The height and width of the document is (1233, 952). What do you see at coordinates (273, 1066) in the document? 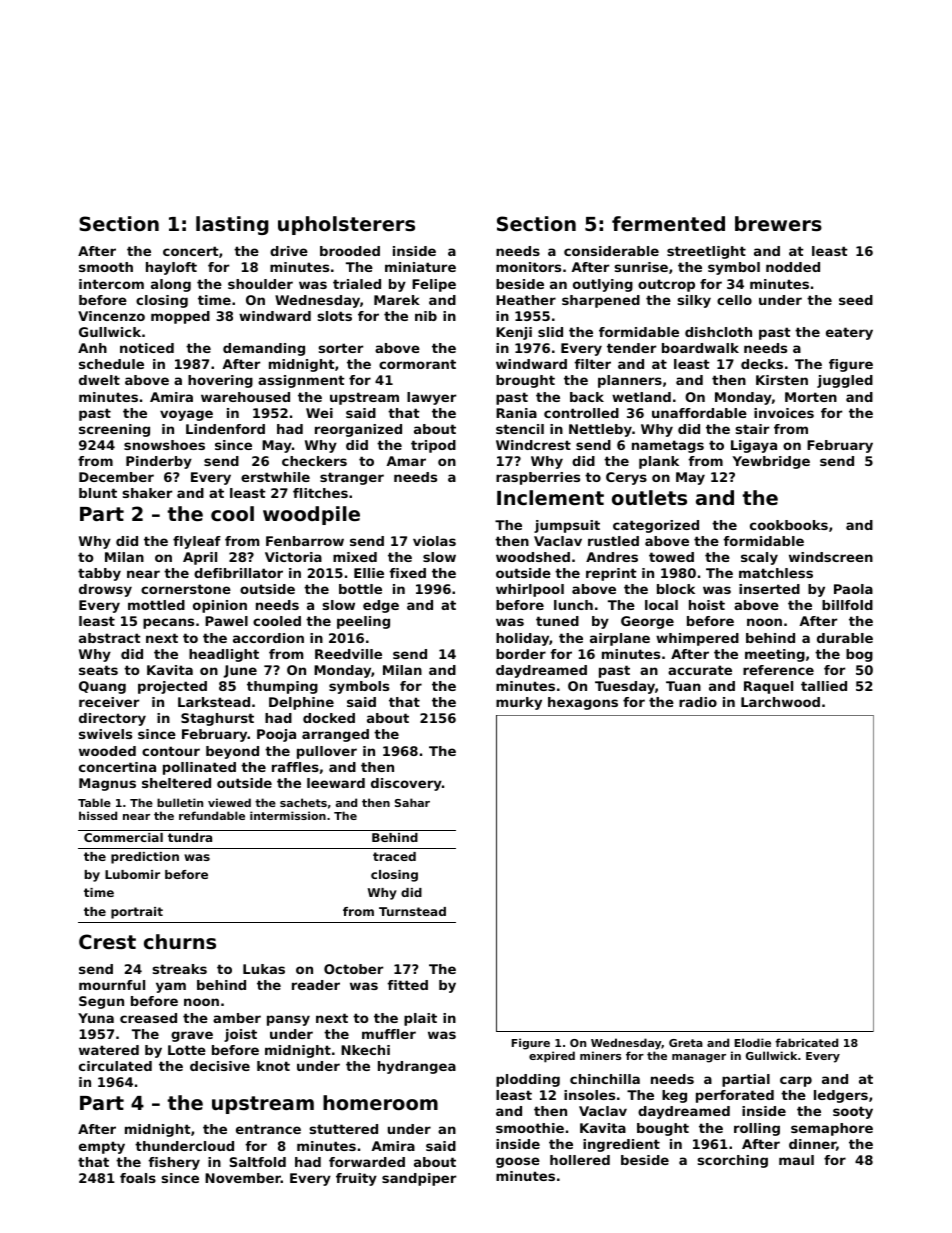
I see `knot` at bounding box center [273, 1066].
